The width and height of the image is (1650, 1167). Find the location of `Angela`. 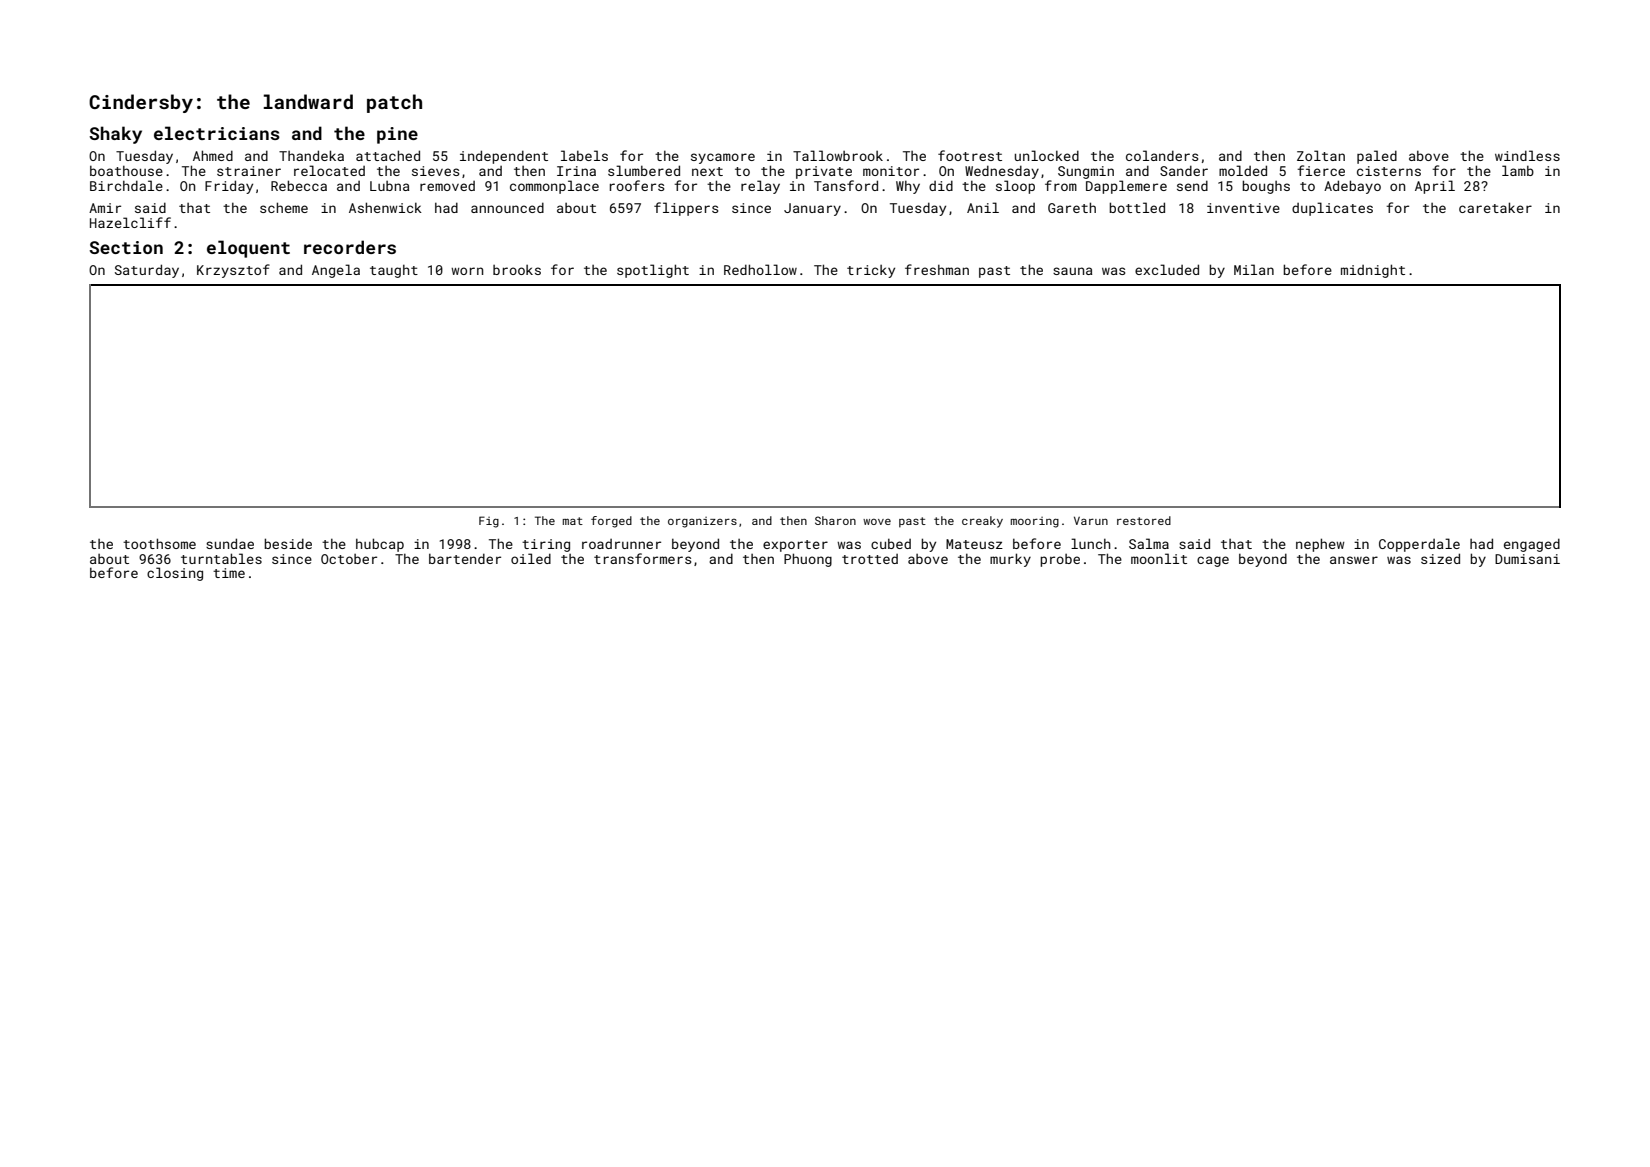

Angela is located at coordinates (336, 271).
